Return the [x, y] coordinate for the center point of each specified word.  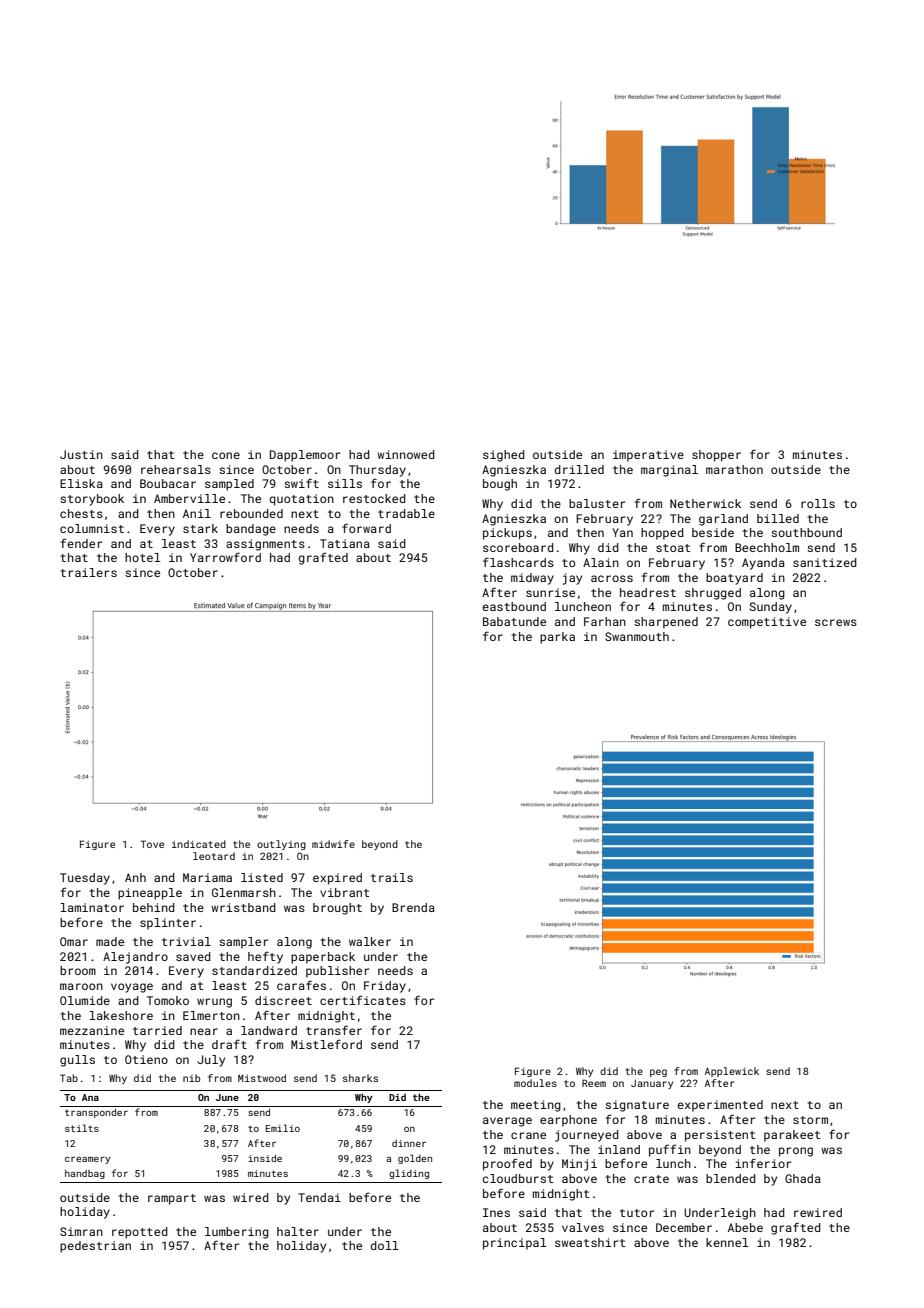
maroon [81, 986]
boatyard [734, 579]
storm [810, 1120]
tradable [406, 513]
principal [515, 1244]
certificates [363, 1000]
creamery [88, 1160]
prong [796, 1152]
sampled [229, 485]
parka [557, 638]
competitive [767, 623]
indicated [199, 844]
